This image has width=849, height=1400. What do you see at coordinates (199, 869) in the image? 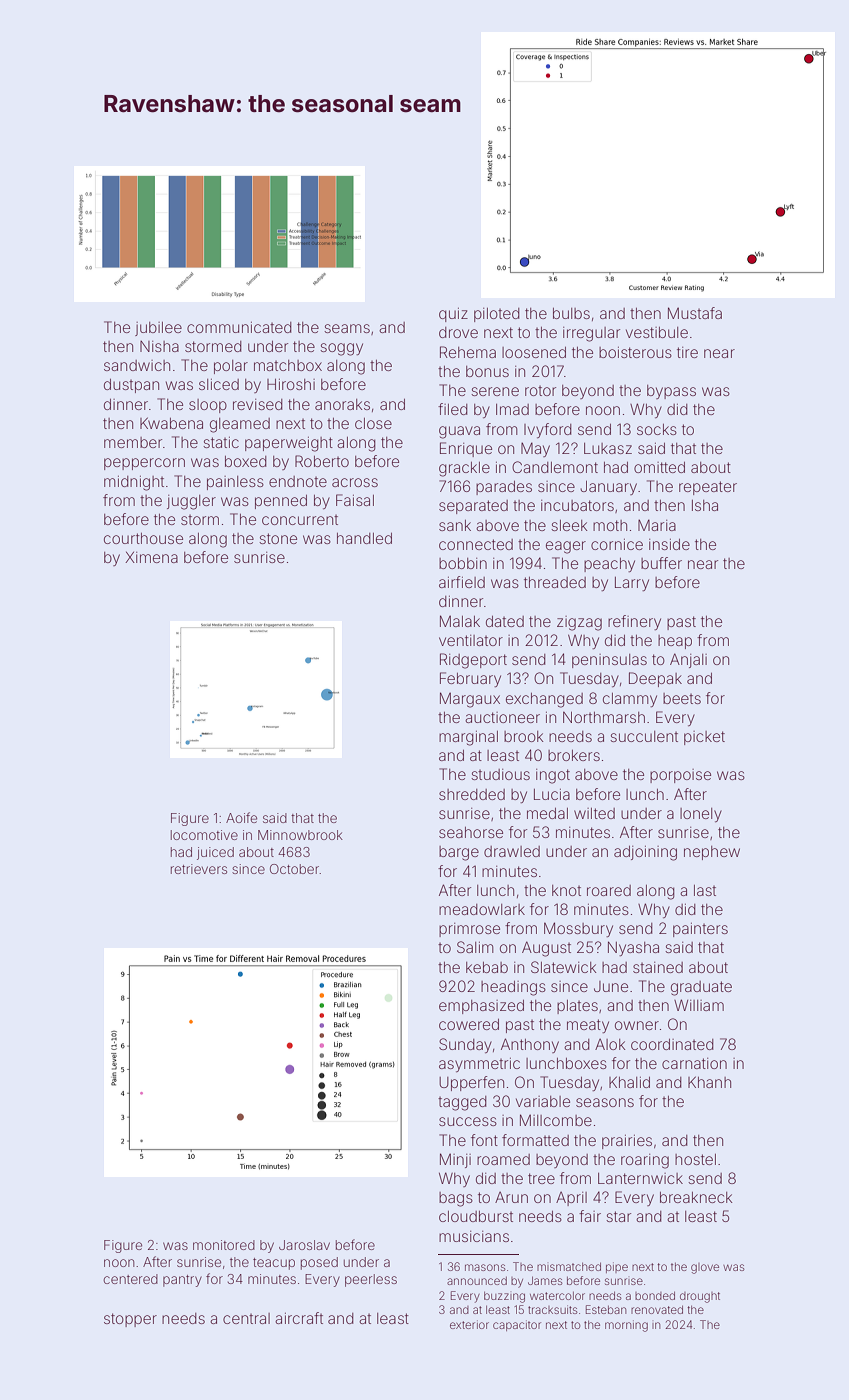
I see `retrievers` at bounding box center [199, 869].
